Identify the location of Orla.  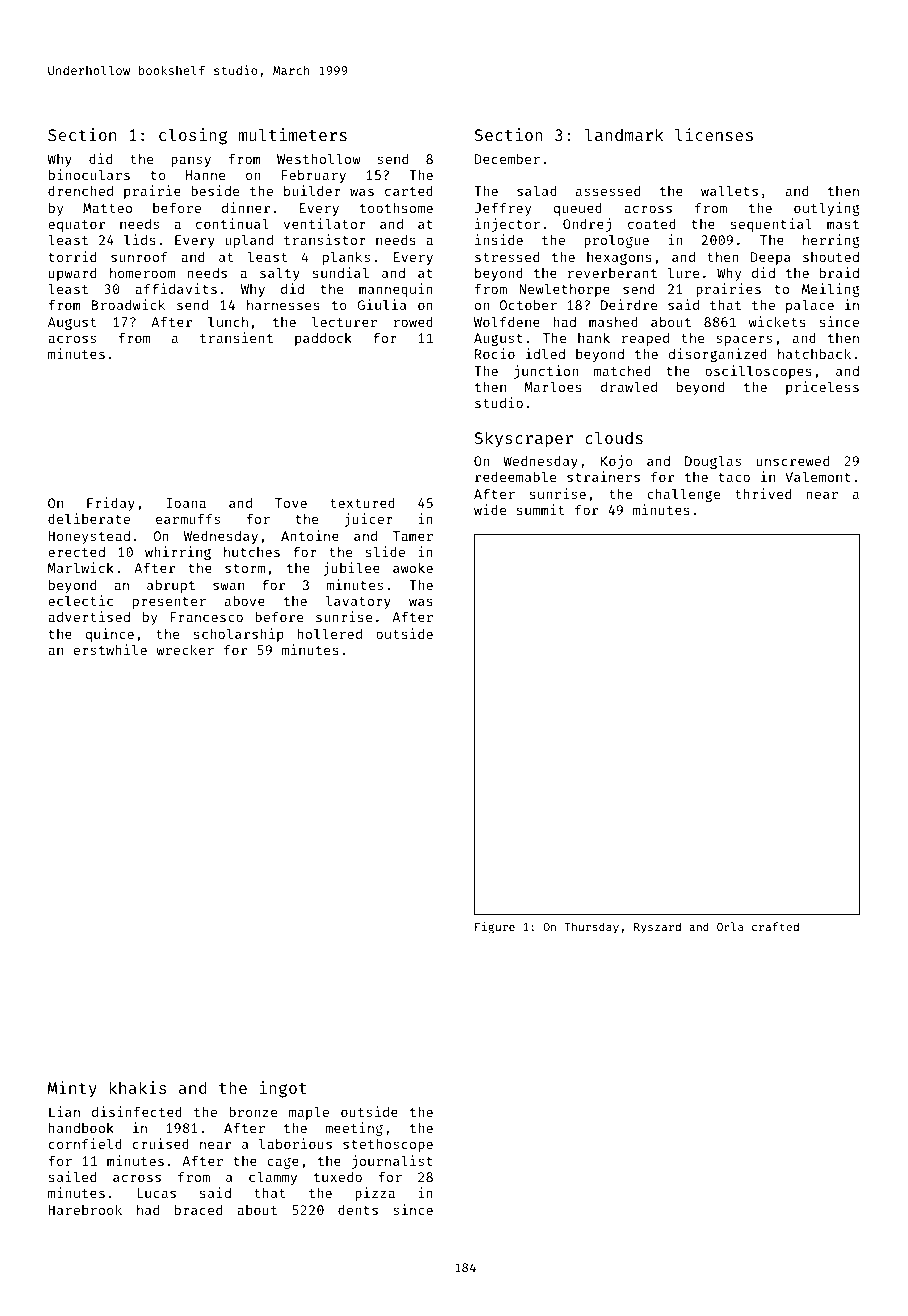
(730, 926).
